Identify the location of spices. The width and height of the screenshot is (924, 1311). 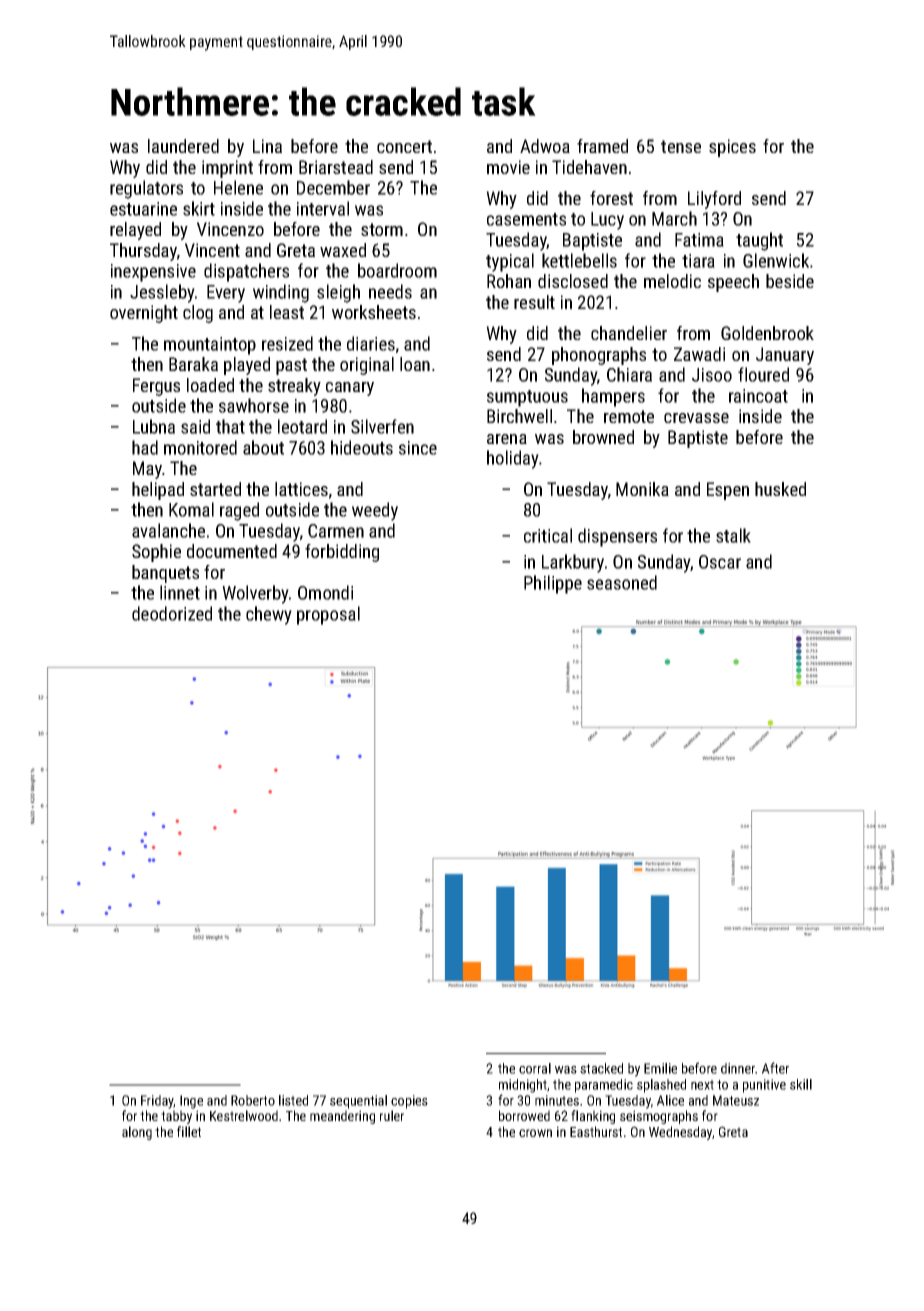
(732, 148).
